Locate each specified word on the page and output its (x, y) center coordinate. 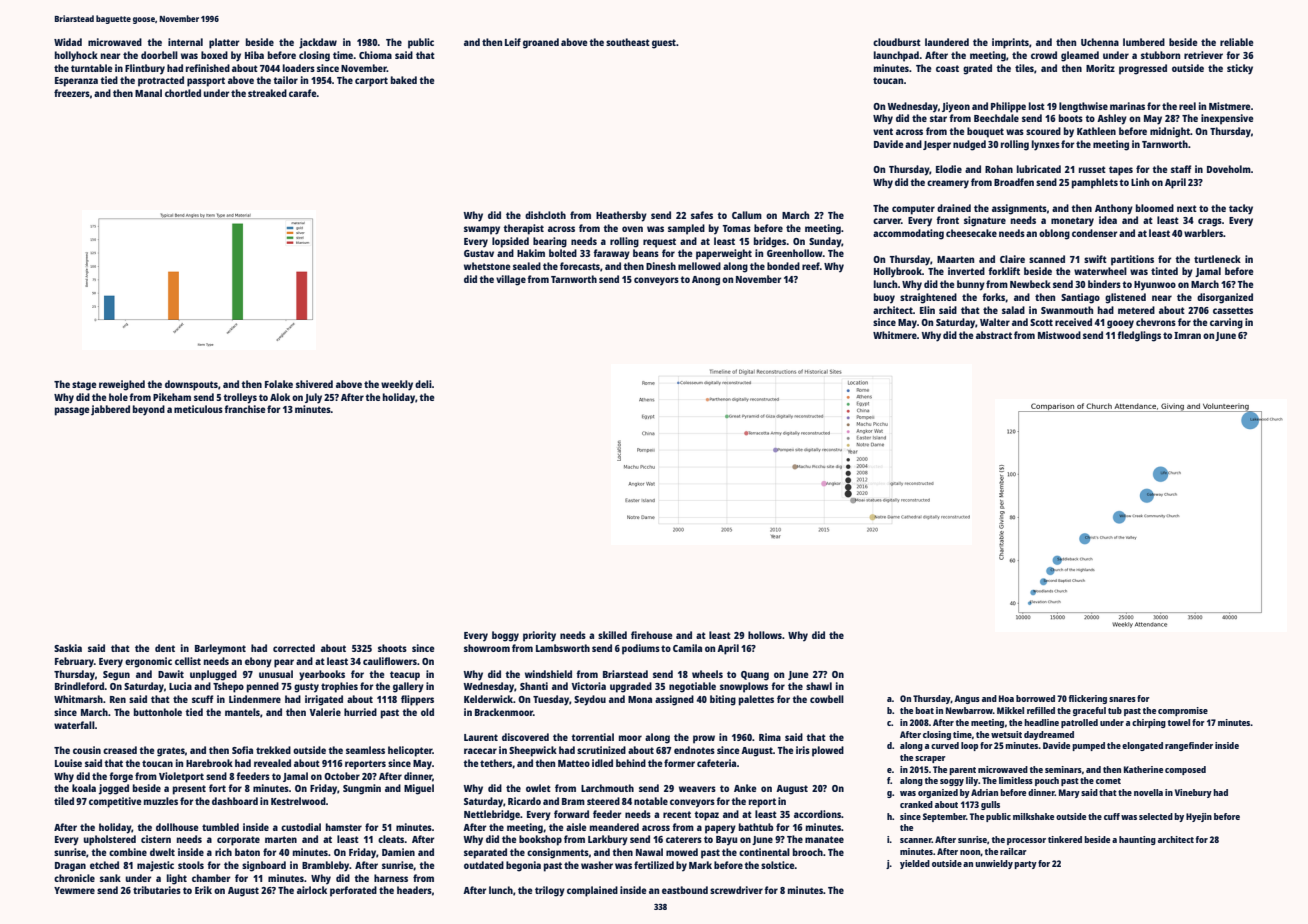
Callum (747, 215)
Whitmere (895, 335)
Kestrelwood (298, 801)
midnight (1170, 132)
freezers (72, 93)
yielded (915, 864)
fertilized (654, 865)
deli (423, 384)
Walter (995, 322)
